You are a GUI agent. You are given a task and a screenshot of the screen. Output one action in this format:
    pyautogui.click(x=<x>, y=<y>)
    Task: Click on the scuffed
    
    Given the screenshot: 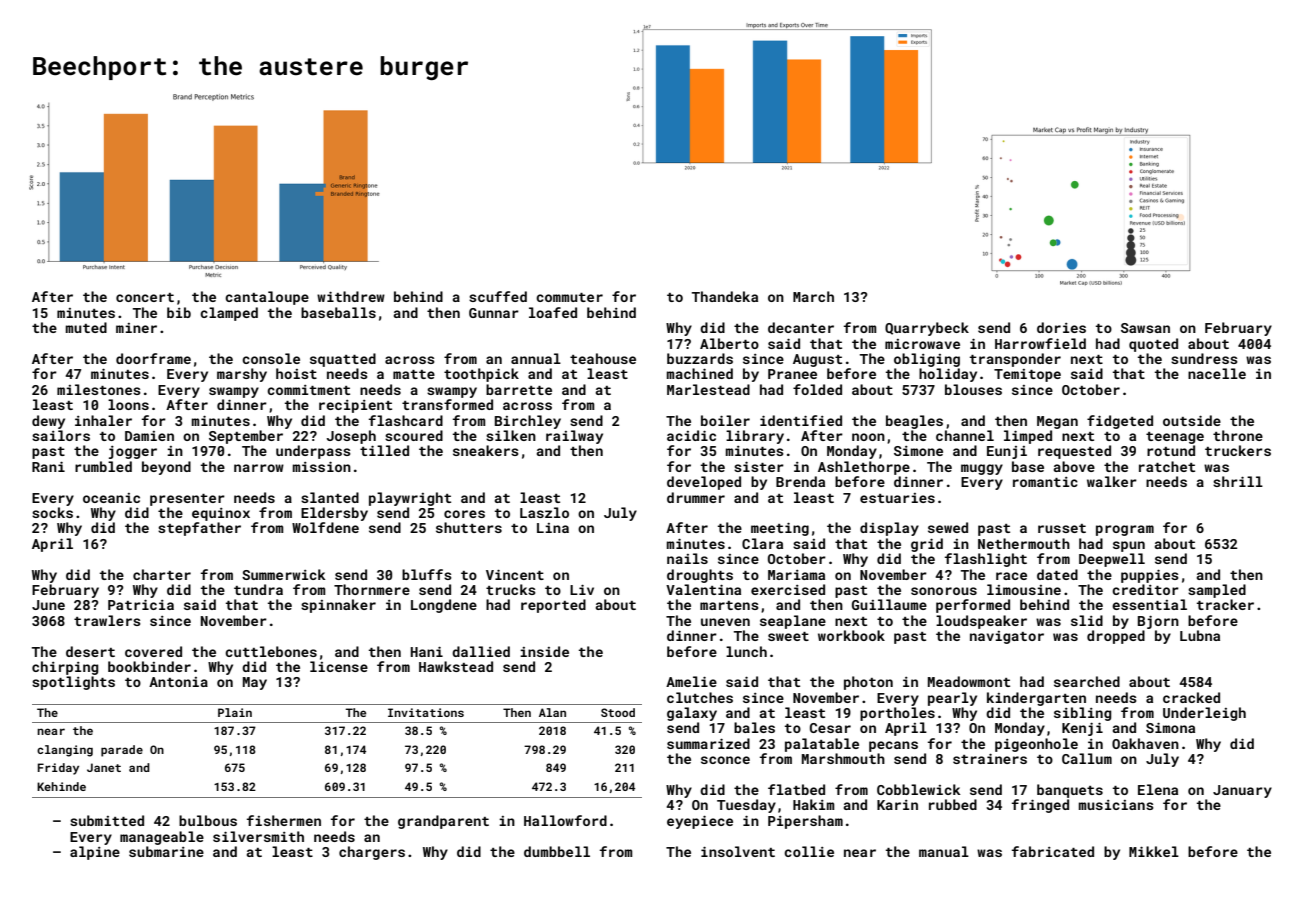 What is the action you would take?
    pyautogui.click(x=498, y=296)
